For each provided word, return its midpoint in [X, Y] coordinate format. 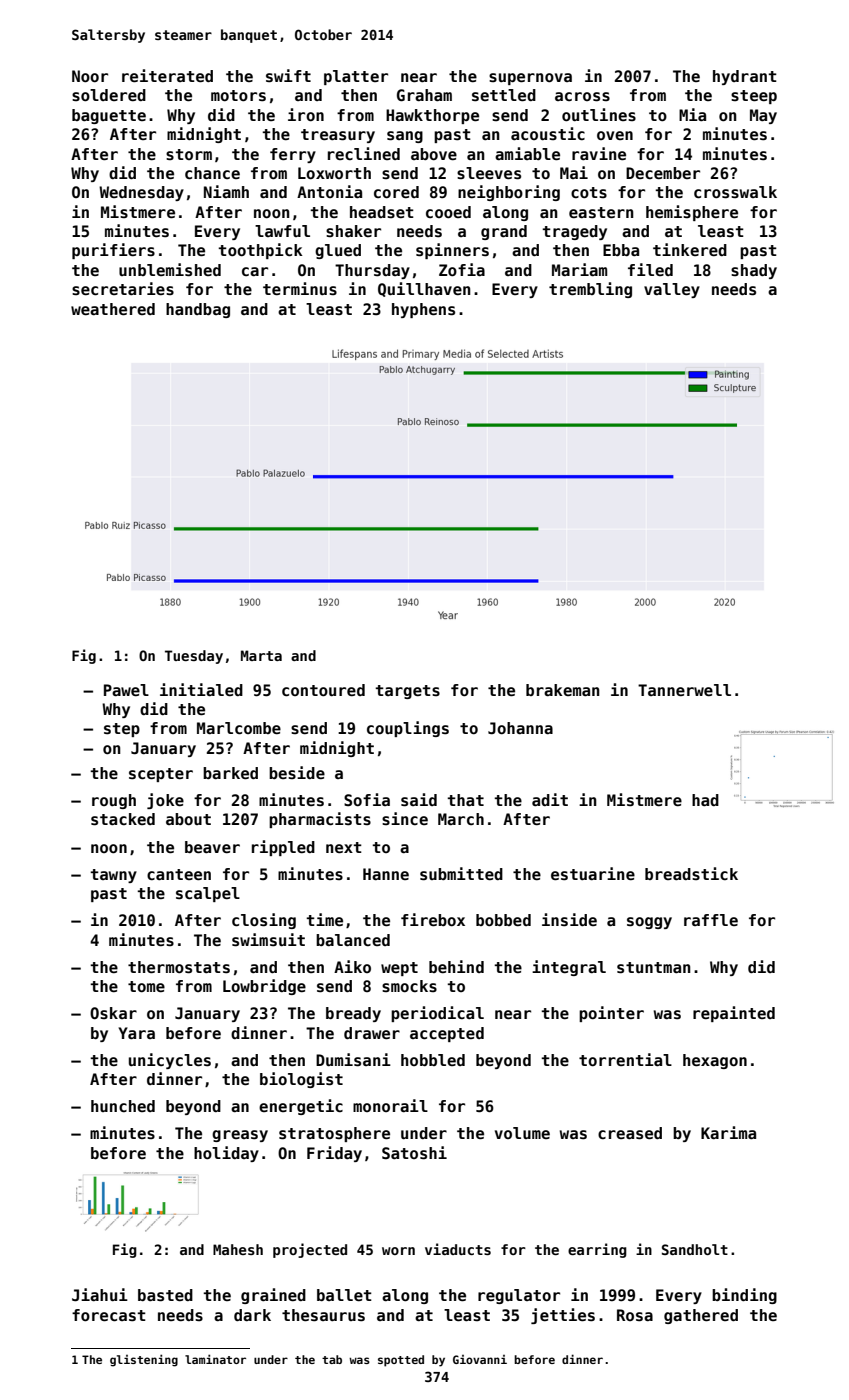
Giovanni [480, 1359]
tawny [113, 876]
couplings [408, 729]
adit [550, 799]
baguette [109, 116]
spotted [401, 1361]
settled [504, 95]
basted [165, 1295]
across [582, 97]
